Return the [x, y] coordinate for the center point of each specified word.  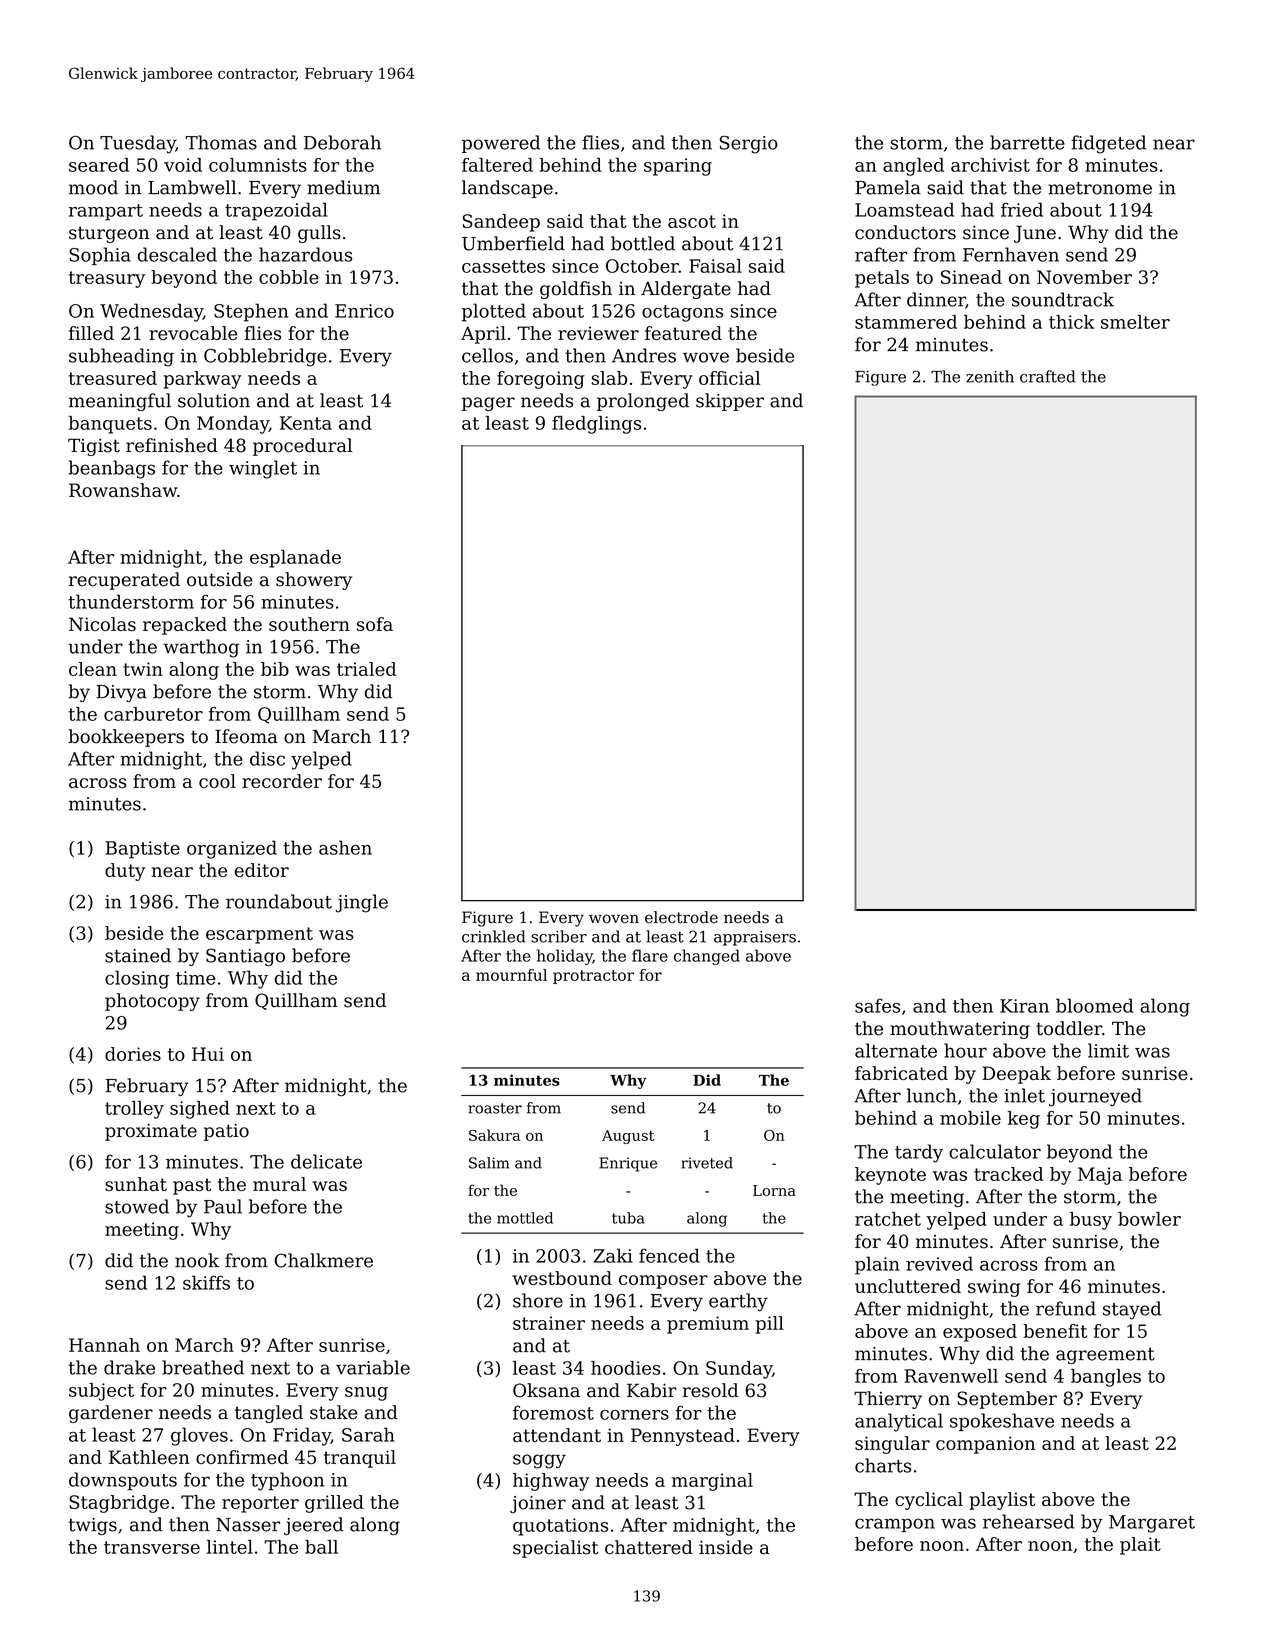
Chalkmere [324, 1260]
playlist [1002, 1501]
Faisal [715, 266]
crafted [1048, 376]
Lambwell [192, 187]
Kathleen [149, 1457]
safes [877, 1005]
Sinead [971, 277]
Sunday [739, 1370]
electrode [681, 917]
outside [220, 579]
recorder [282, 781]
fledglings [596, 425]
